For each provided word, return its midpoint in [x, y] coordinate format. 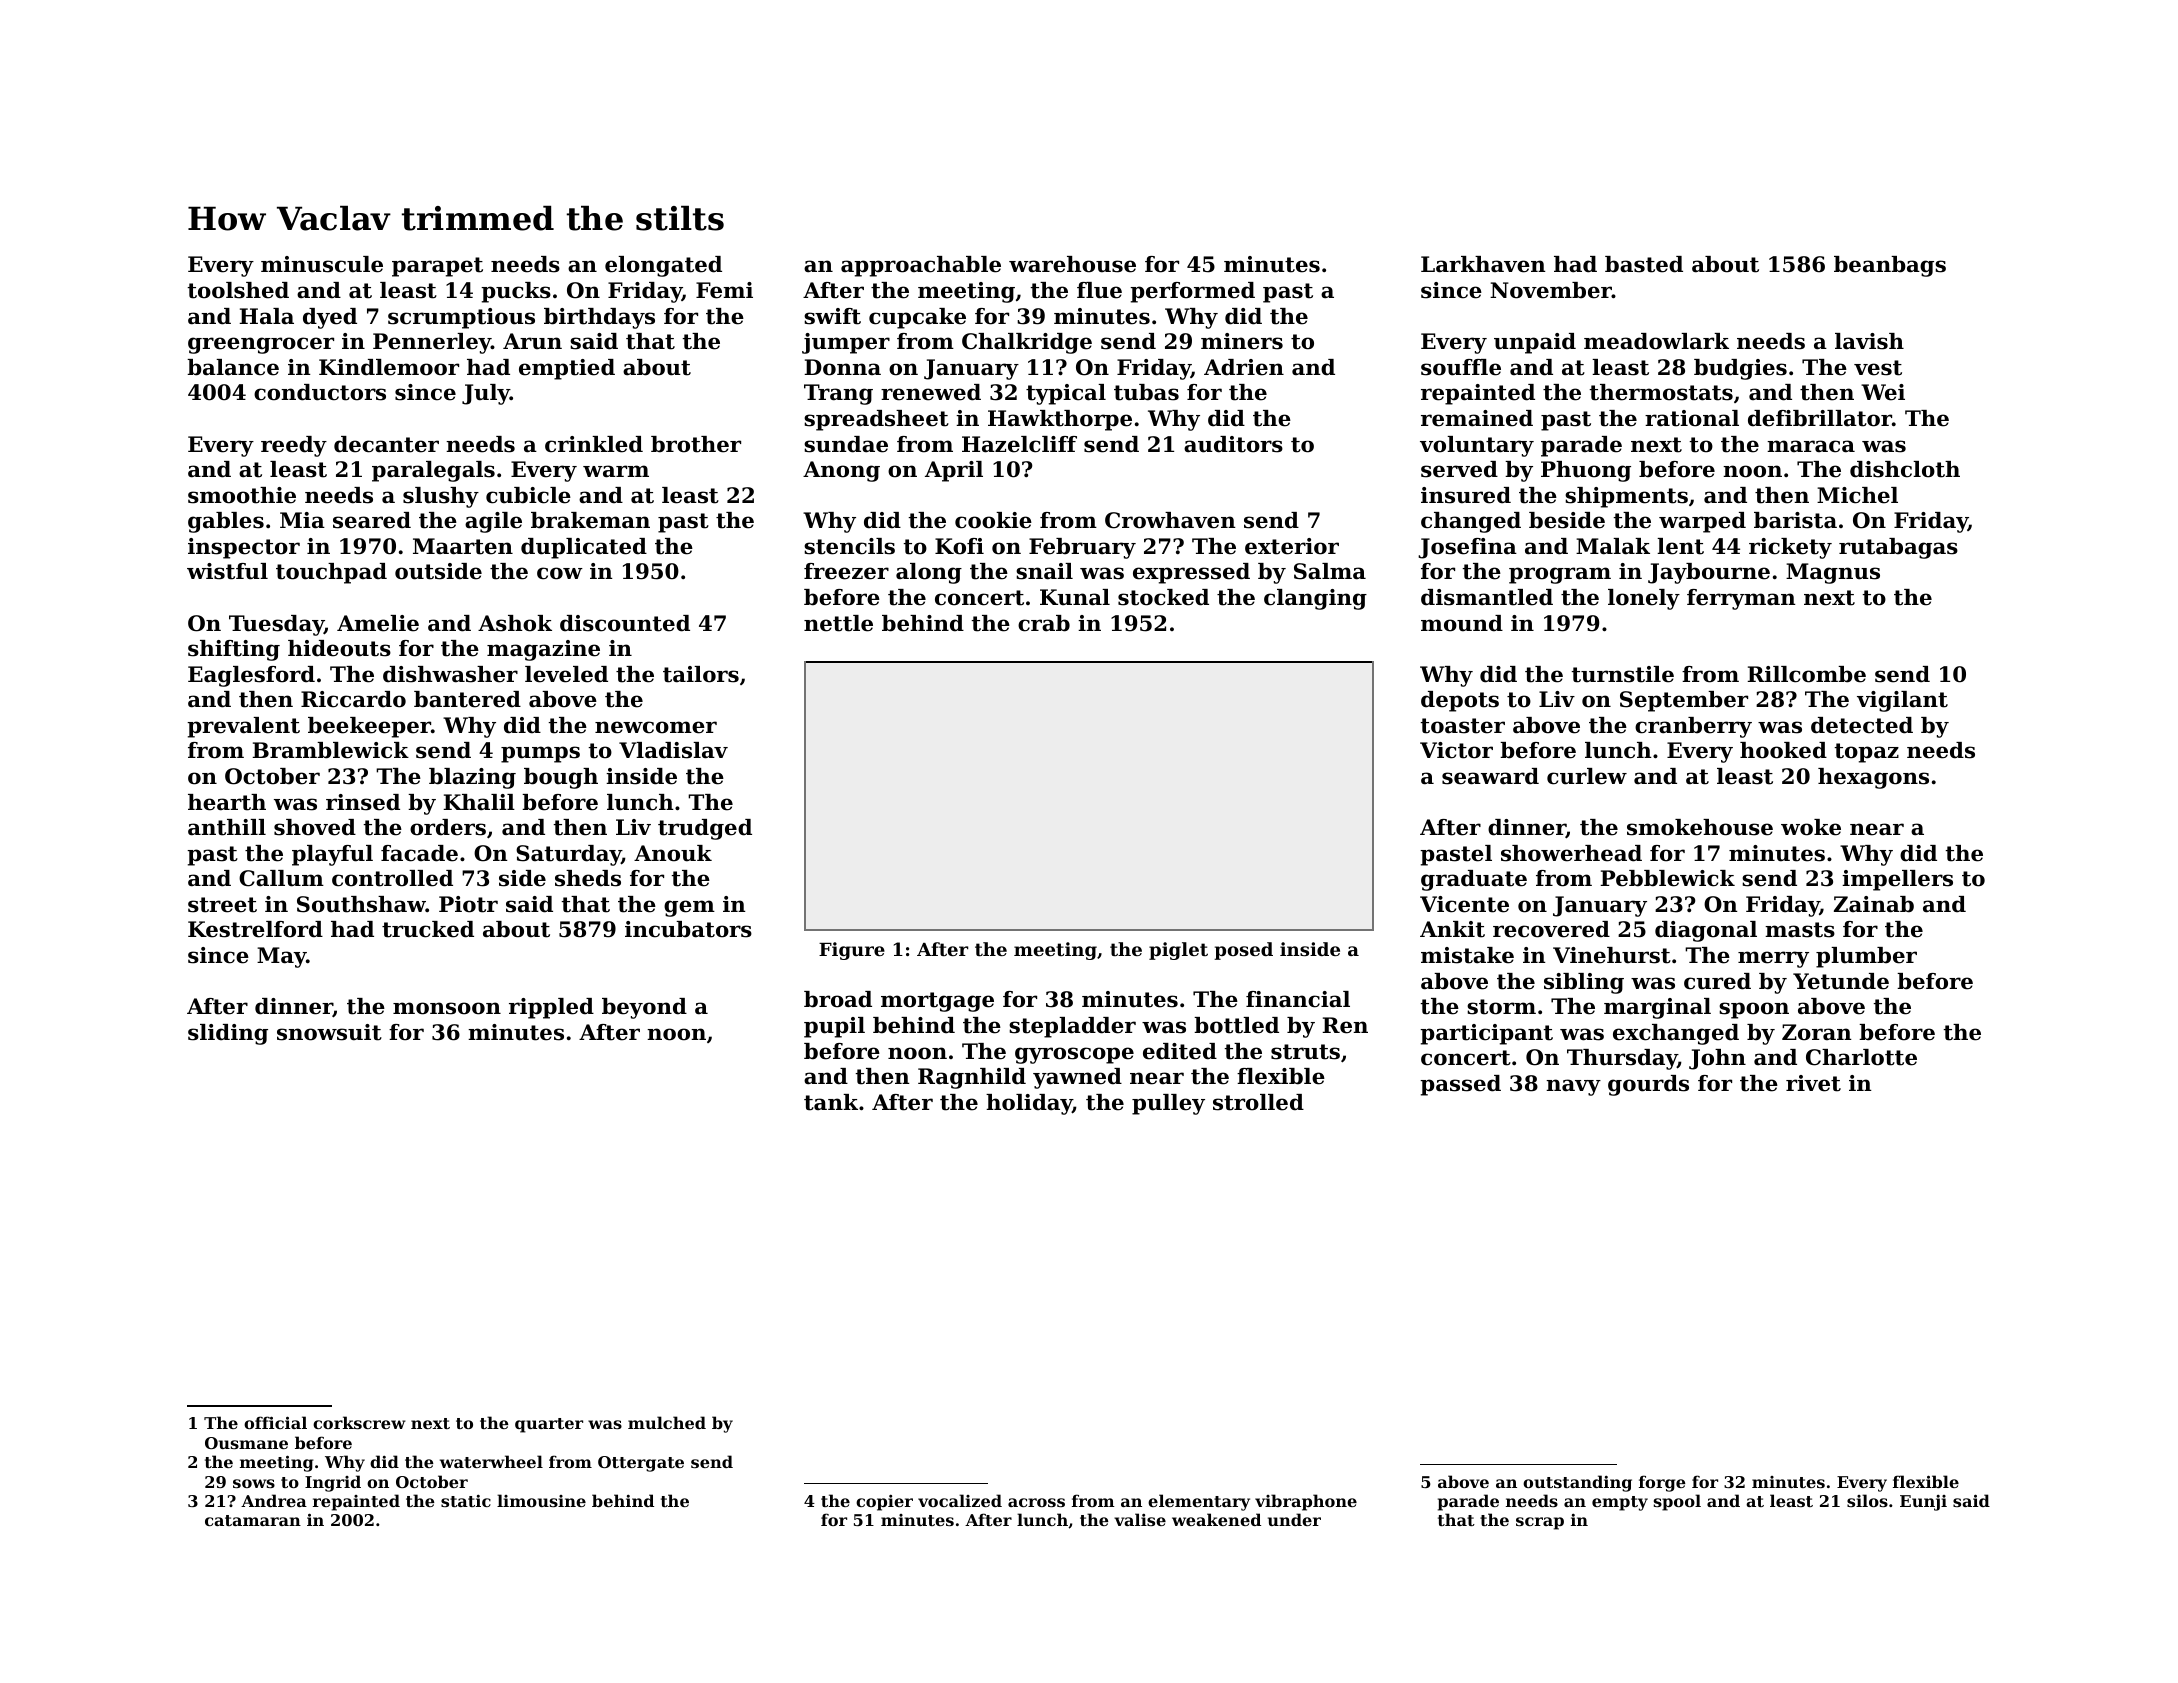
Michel [1857, 495]
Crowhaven [1170, 520]
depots [1460, 701]
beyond [644, 1008]
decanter [386, 444]
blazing [472, 778]
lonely [1644, 599]
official [275, 1422]
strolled [1258, 1102]
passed [1460, 1085]
